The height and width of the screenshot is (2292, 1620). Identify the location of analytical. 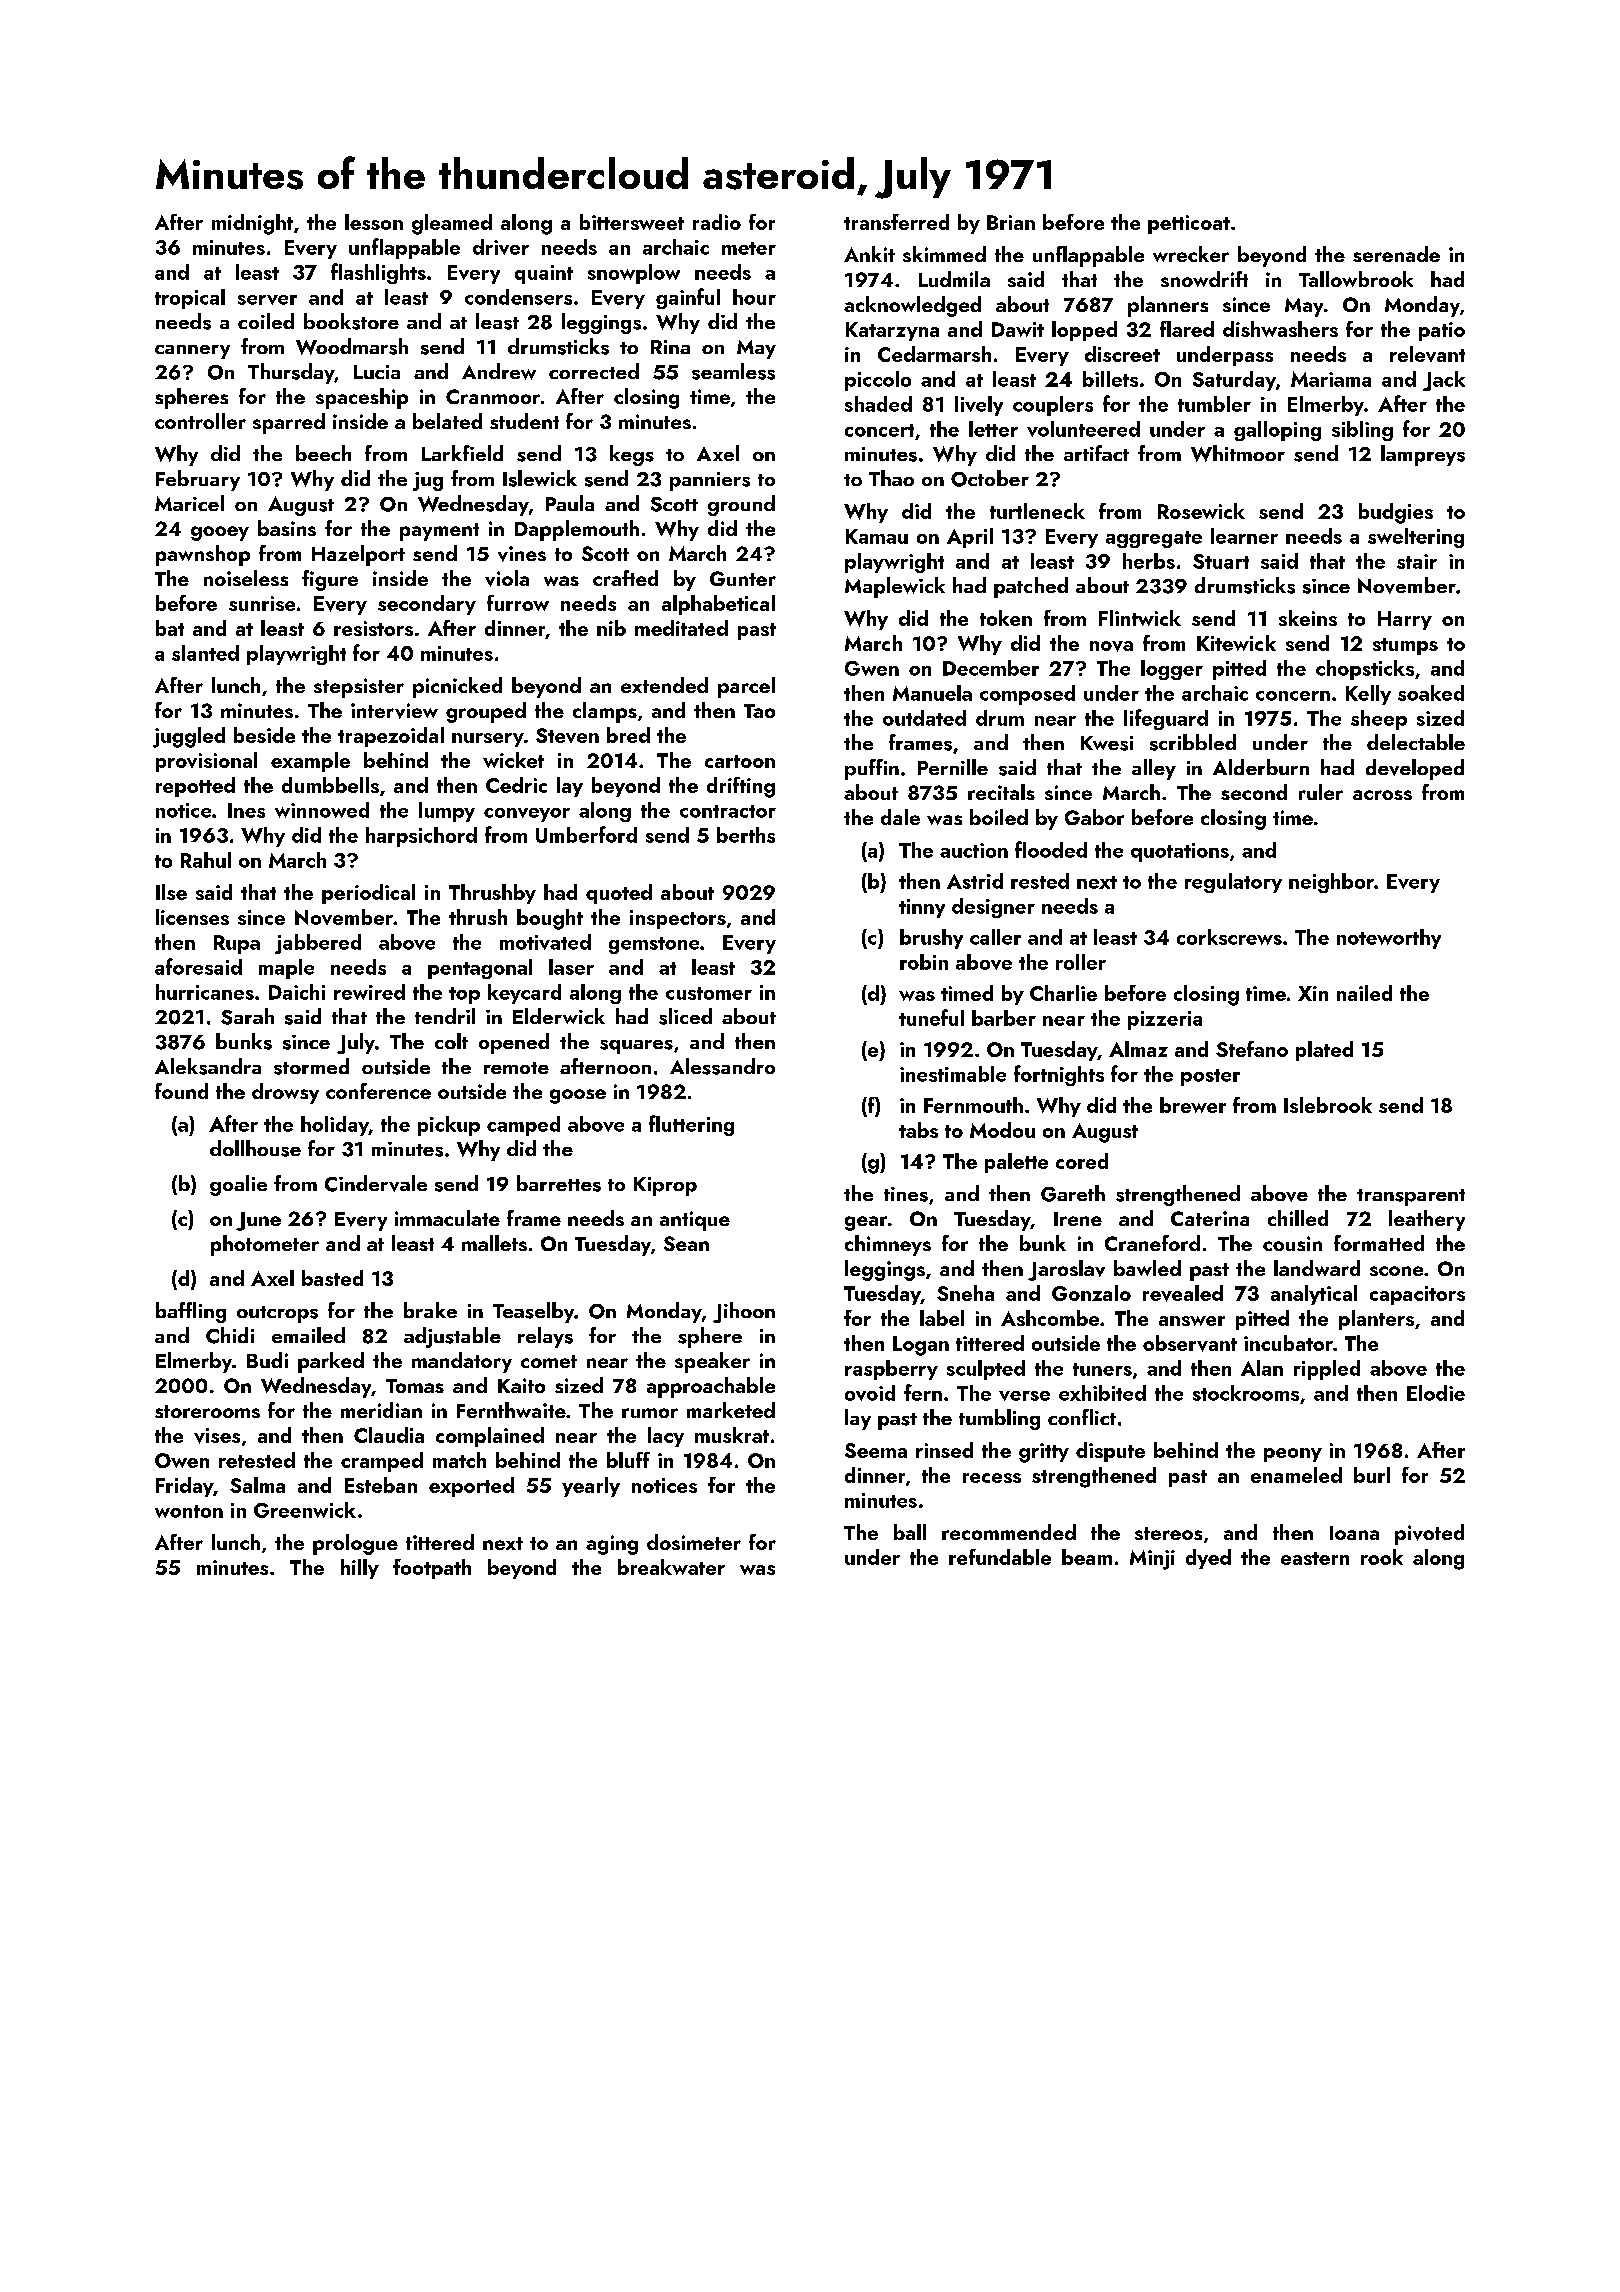
(1314, 1295).
